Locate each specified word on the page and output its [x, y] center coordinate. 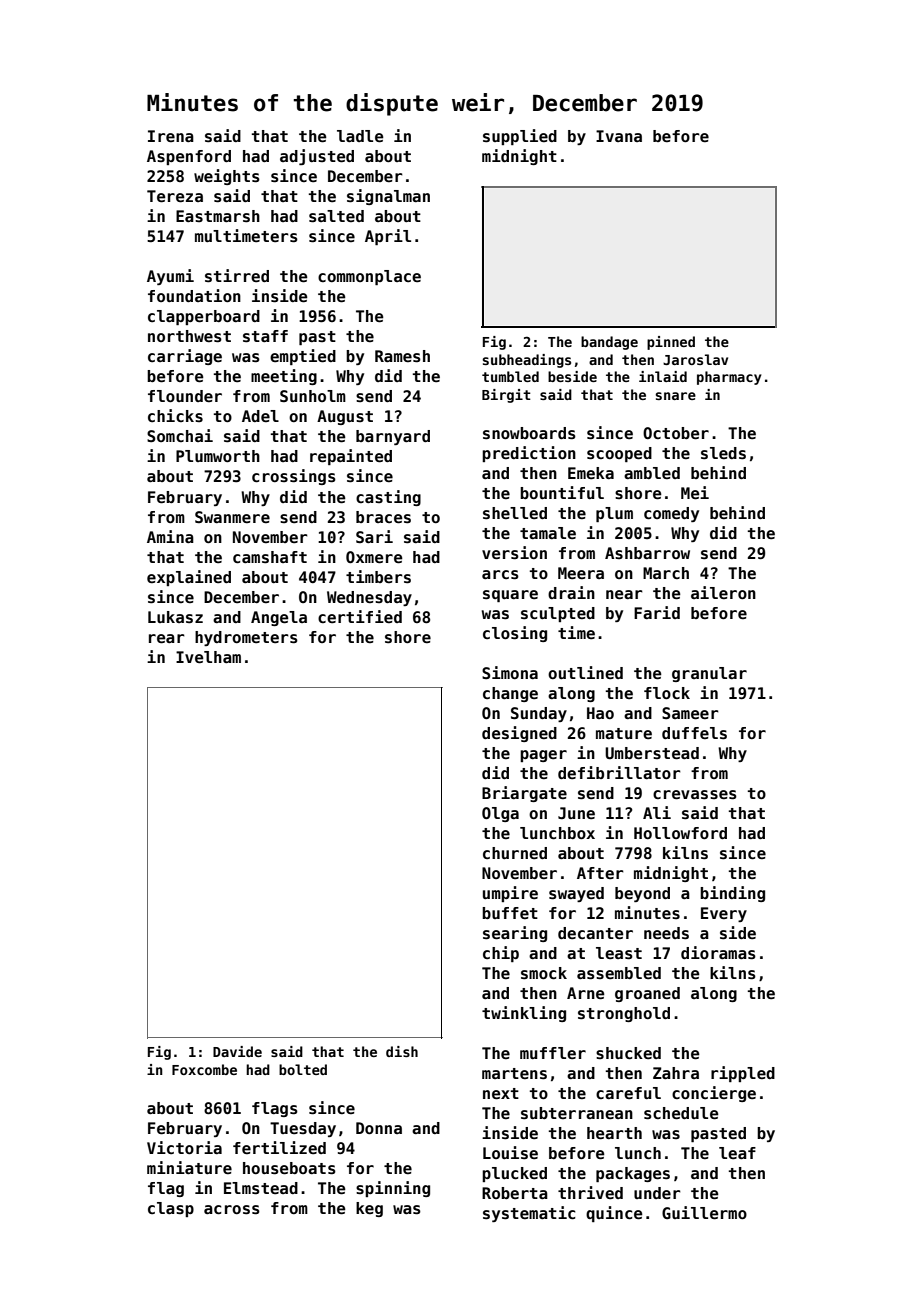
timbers [378, 577]
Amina [170, 536]
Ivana [619, 136]
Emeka [591, 473]
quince [614, 1214]
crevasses [695, 795]
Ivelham [208, 657]
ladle [360, 136]
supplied [520, 137]
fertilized [279, 1148]
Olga [500, 814]
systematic [529, 1214]
